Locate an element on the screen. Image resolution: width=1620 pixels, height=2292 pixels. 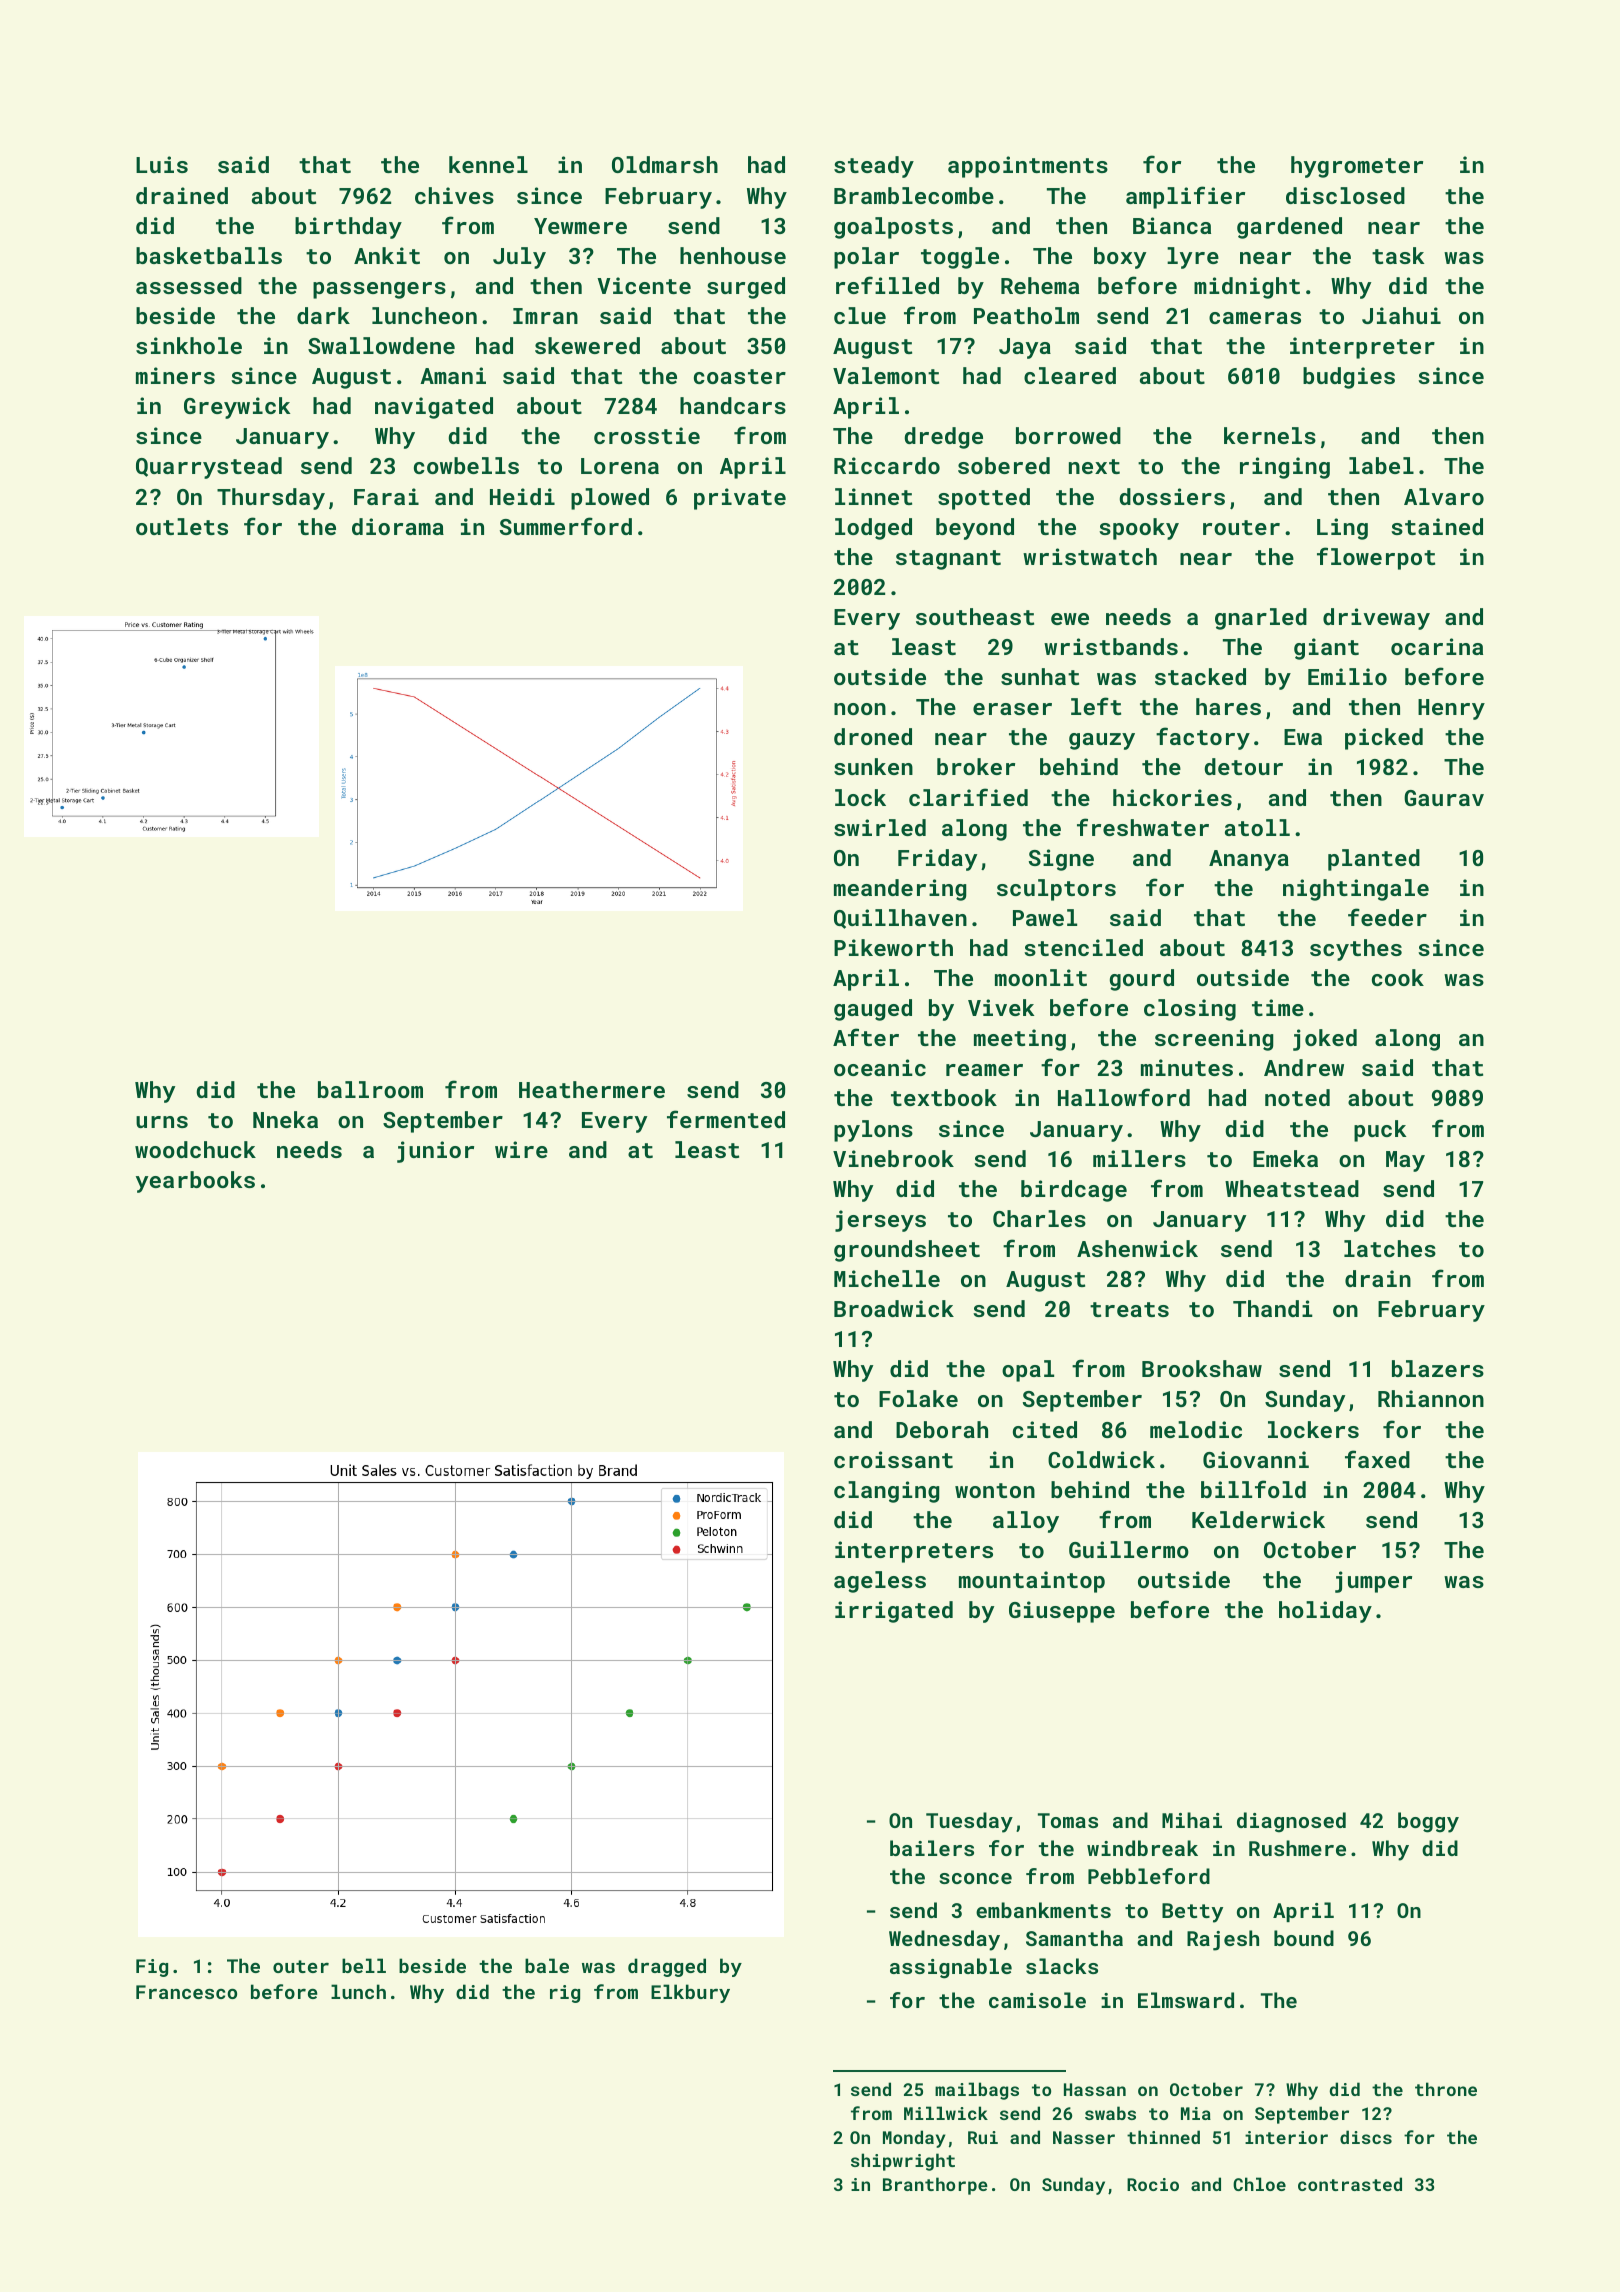
croissant is located at coordinates (893, 1459).
